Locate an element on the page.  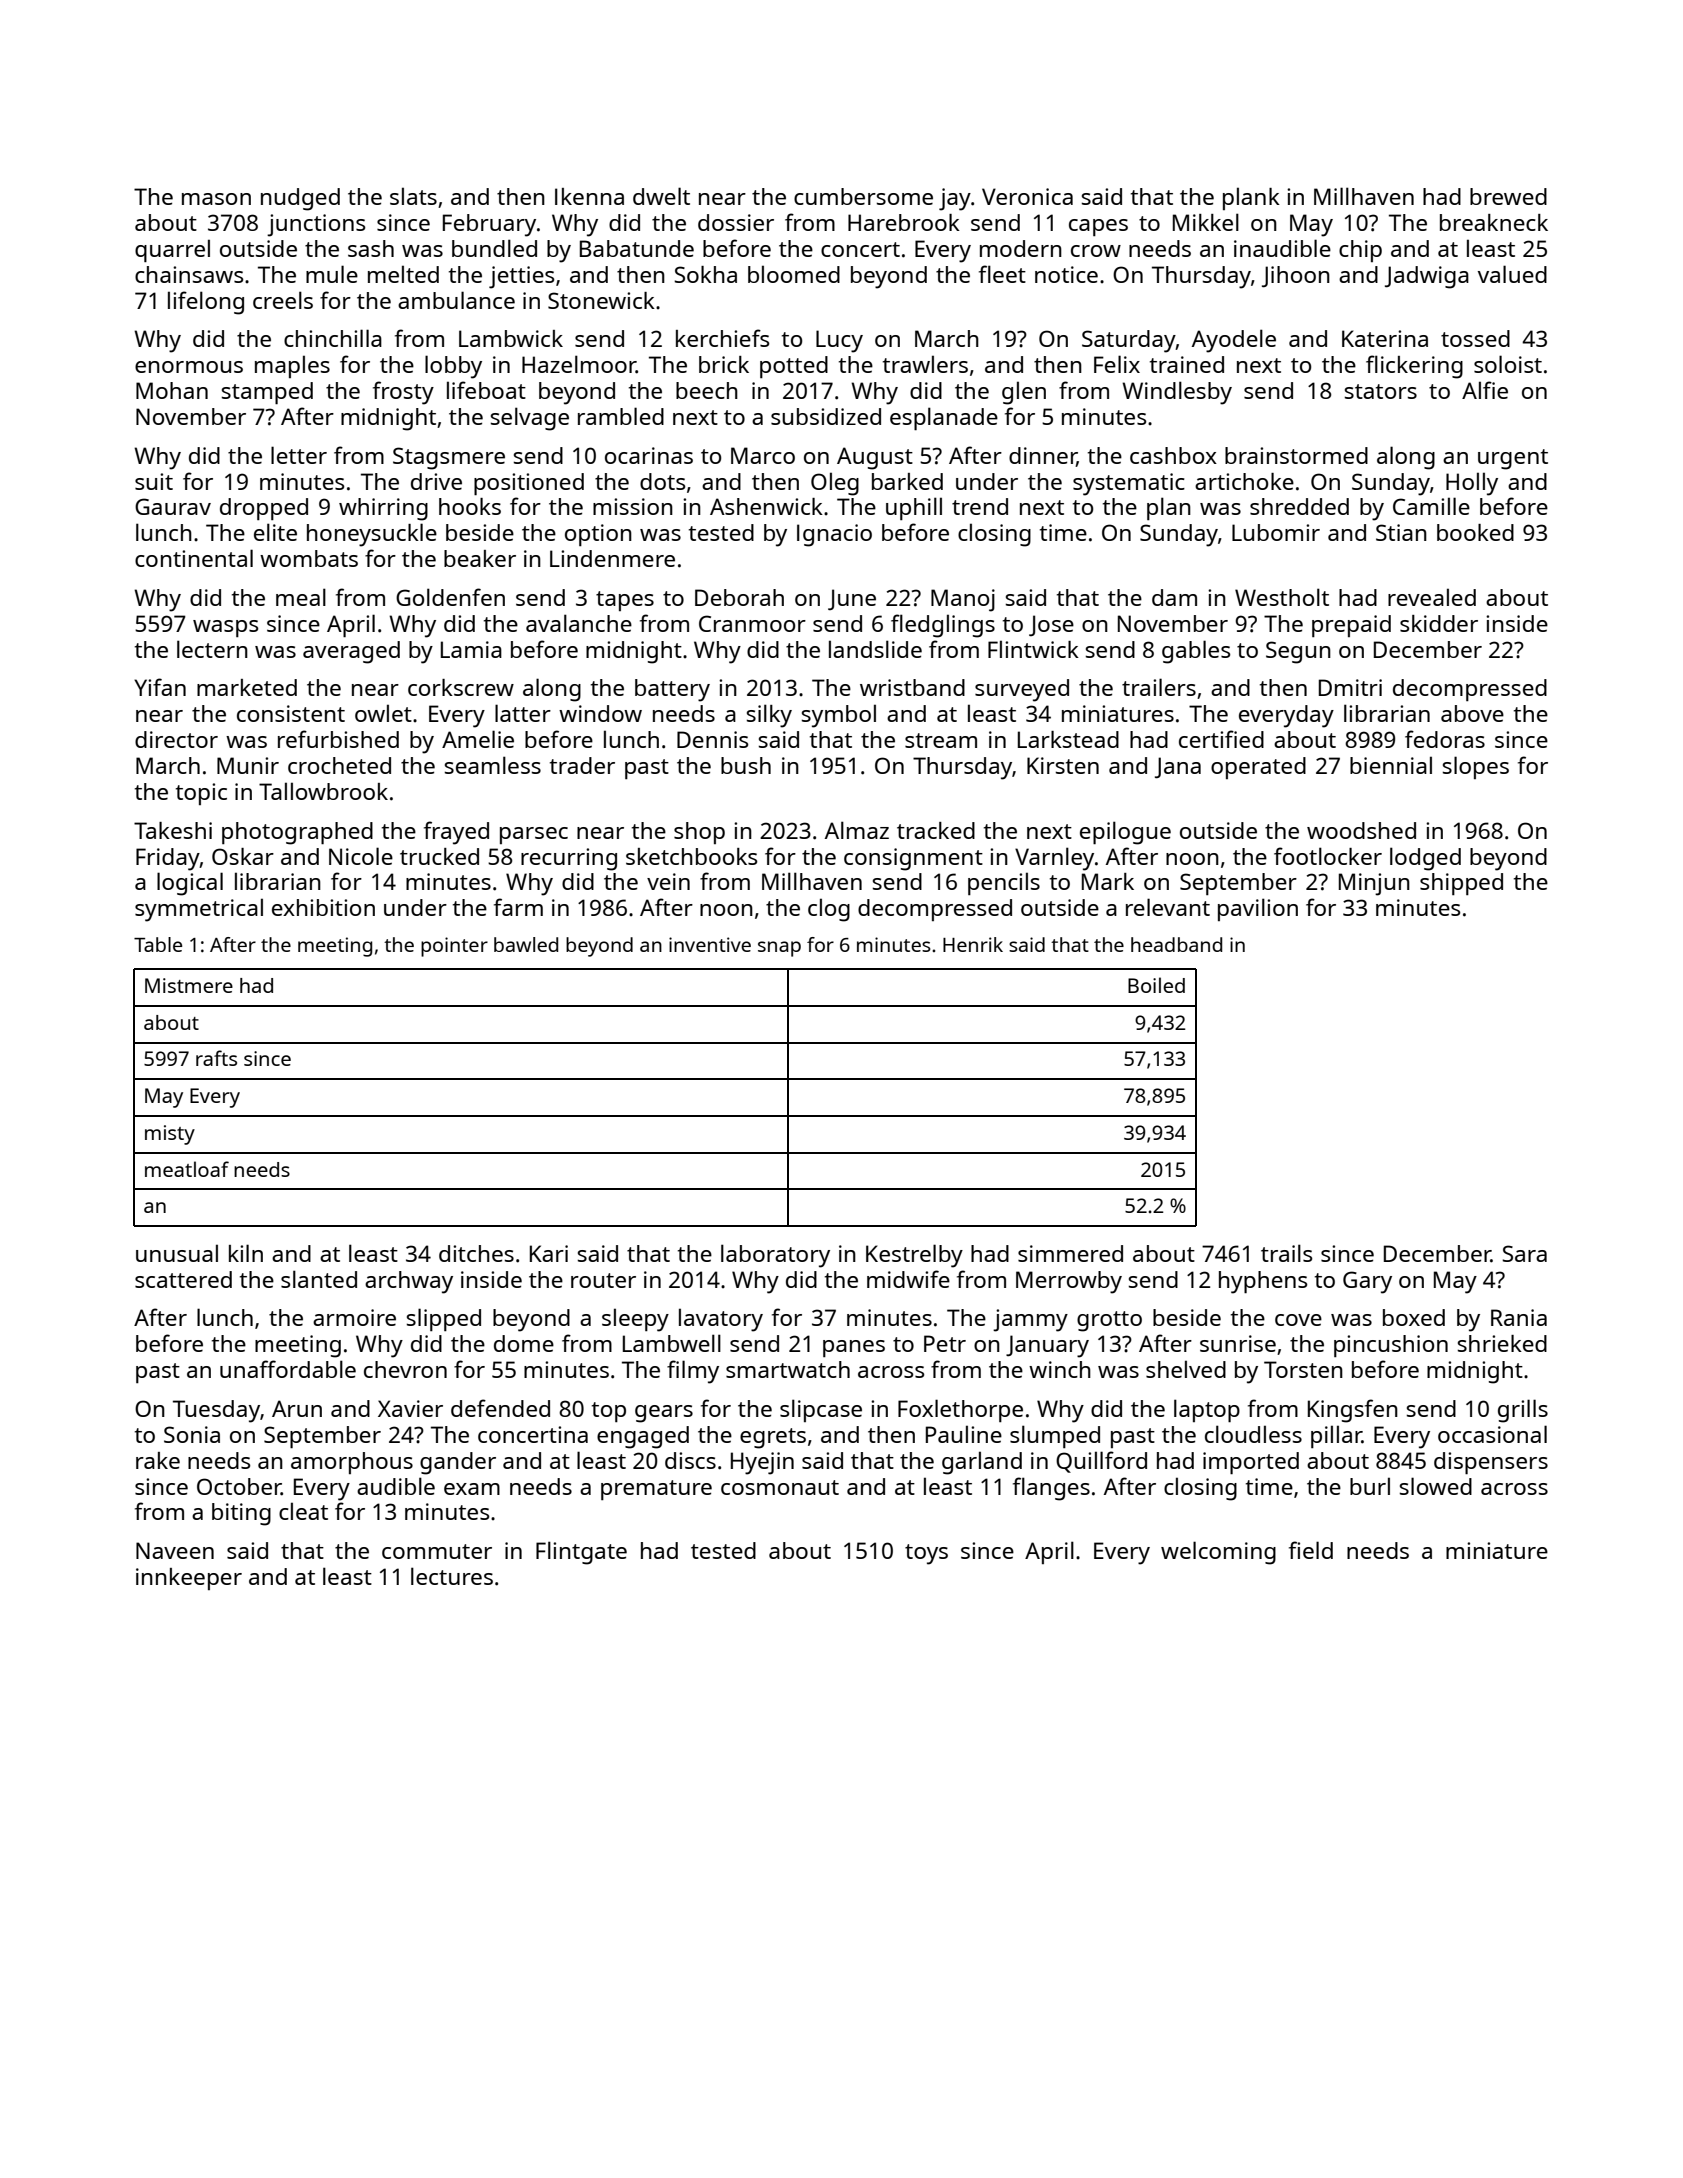
headband is located at coordinates (1176, 944).
